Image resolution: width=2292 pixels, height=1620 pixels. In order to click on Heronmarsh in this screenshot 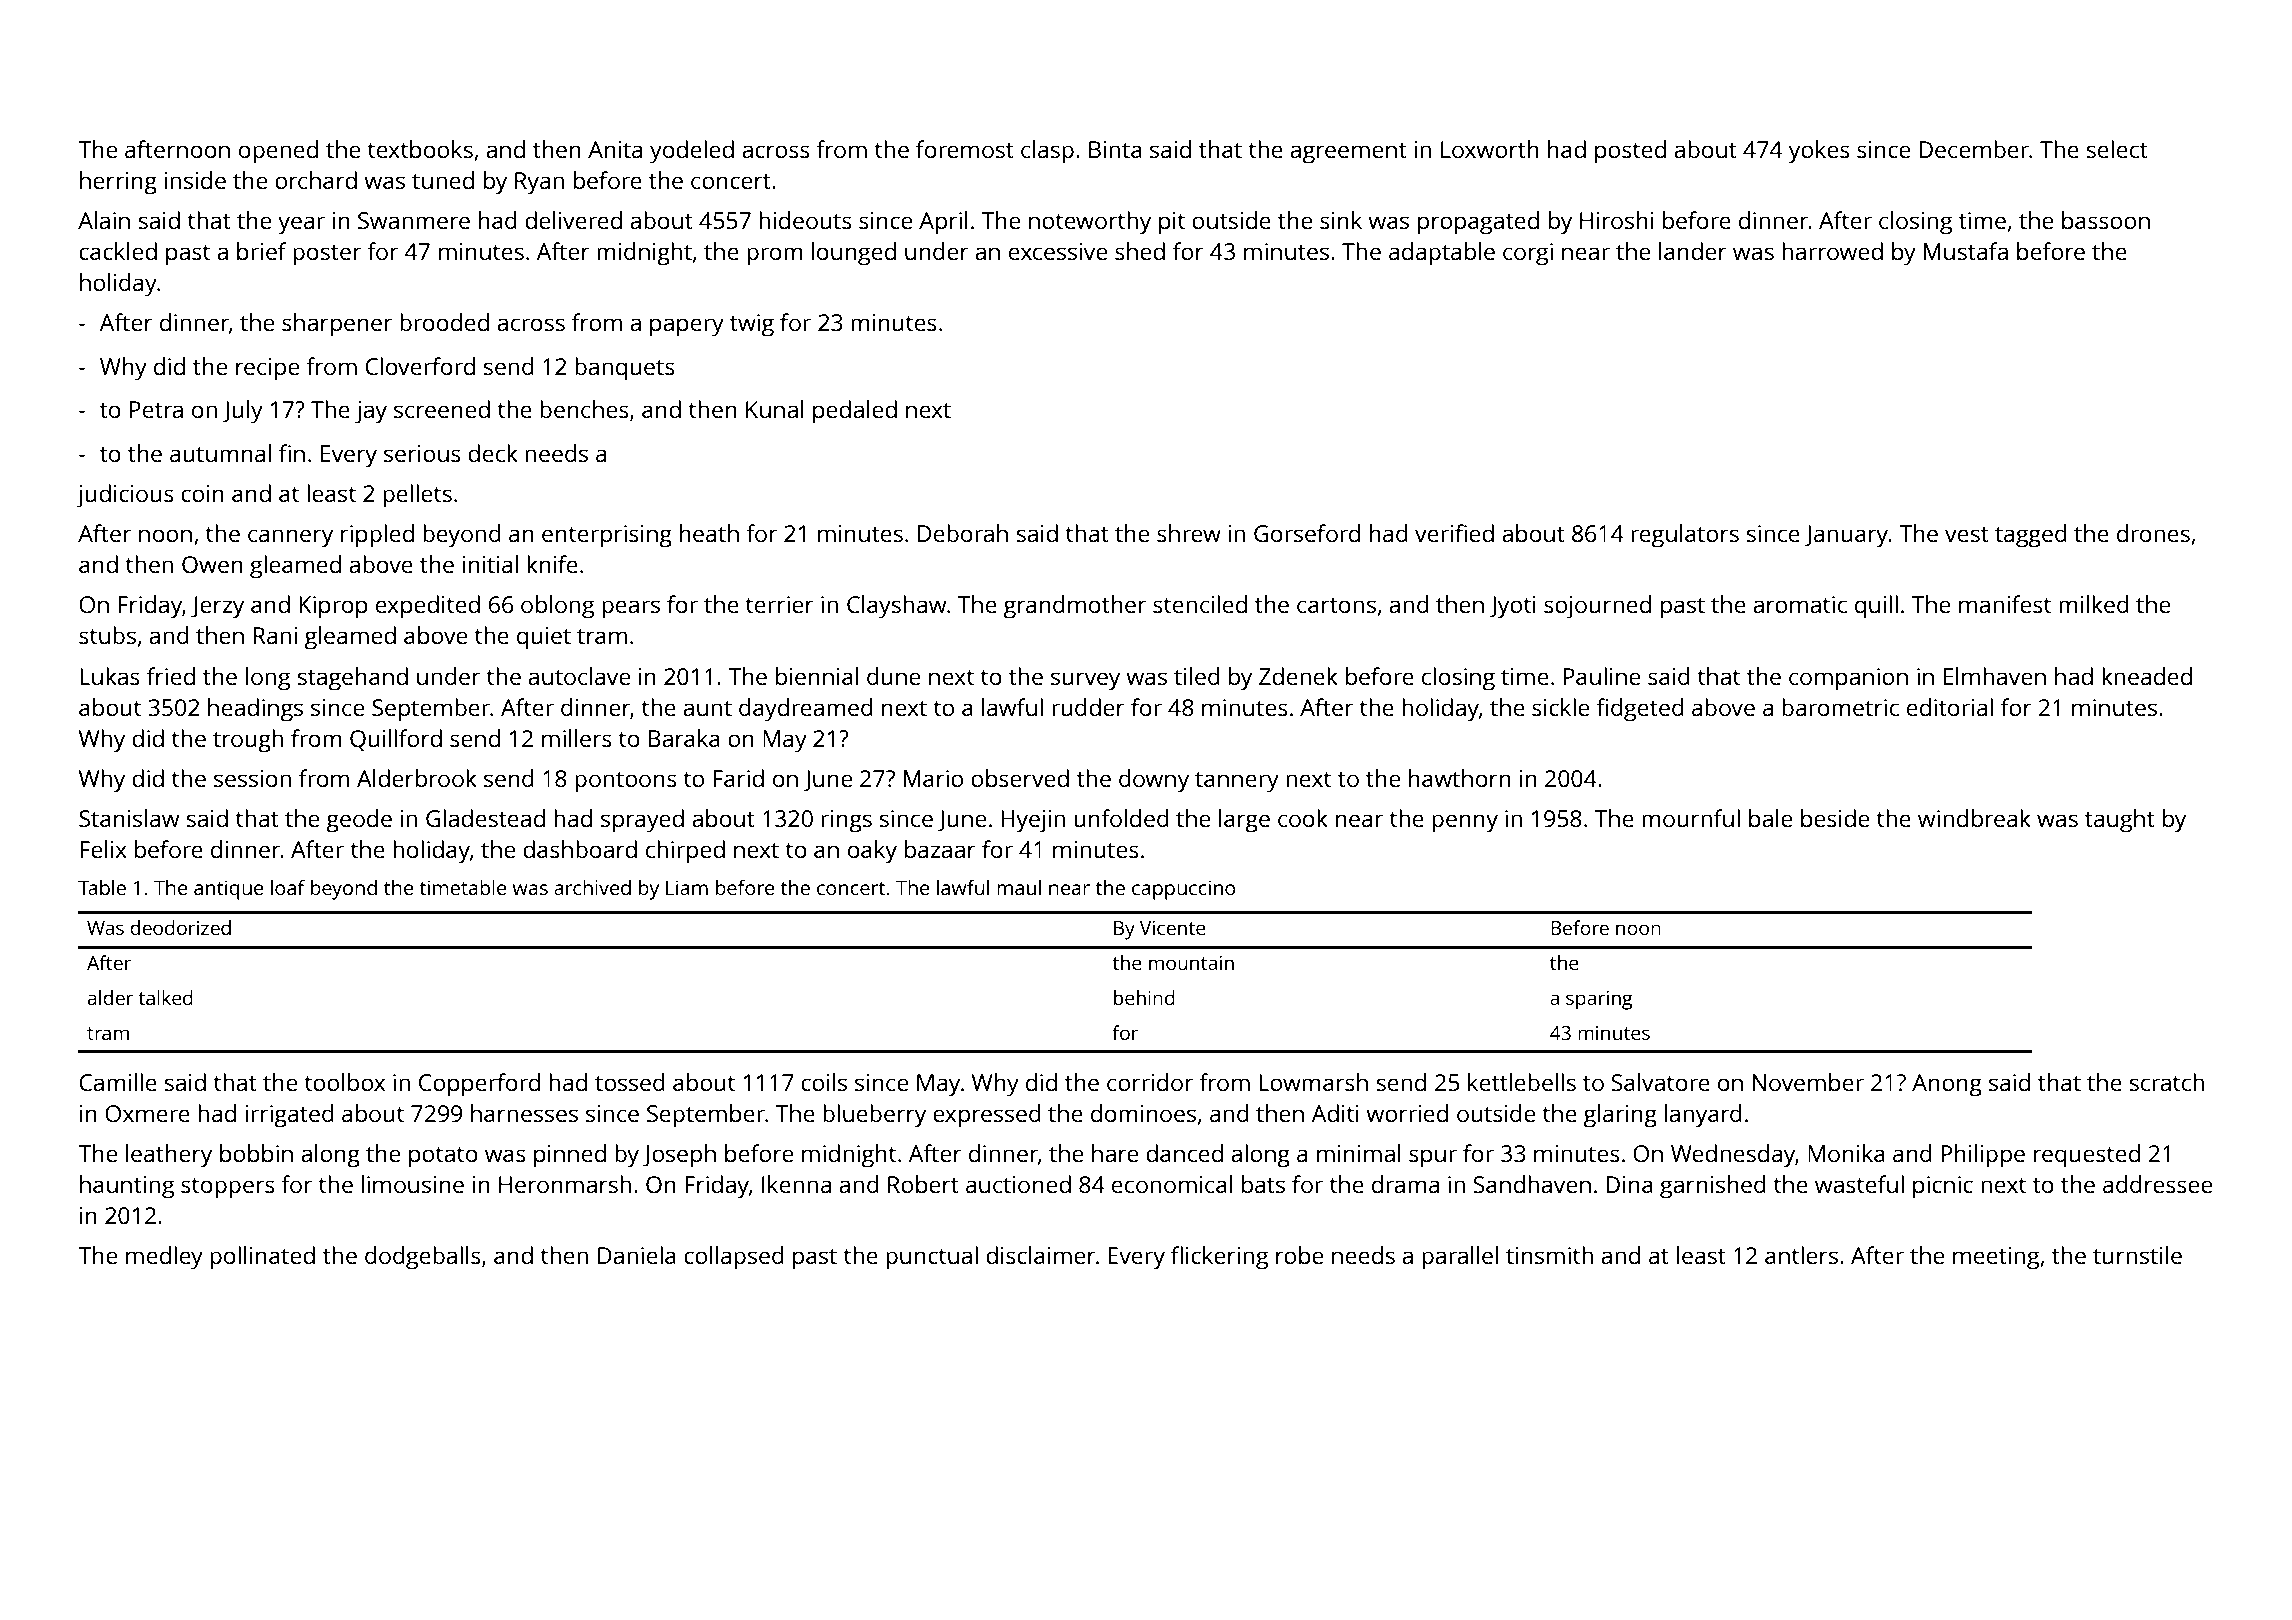, I will do `click(565, 1184)`.
